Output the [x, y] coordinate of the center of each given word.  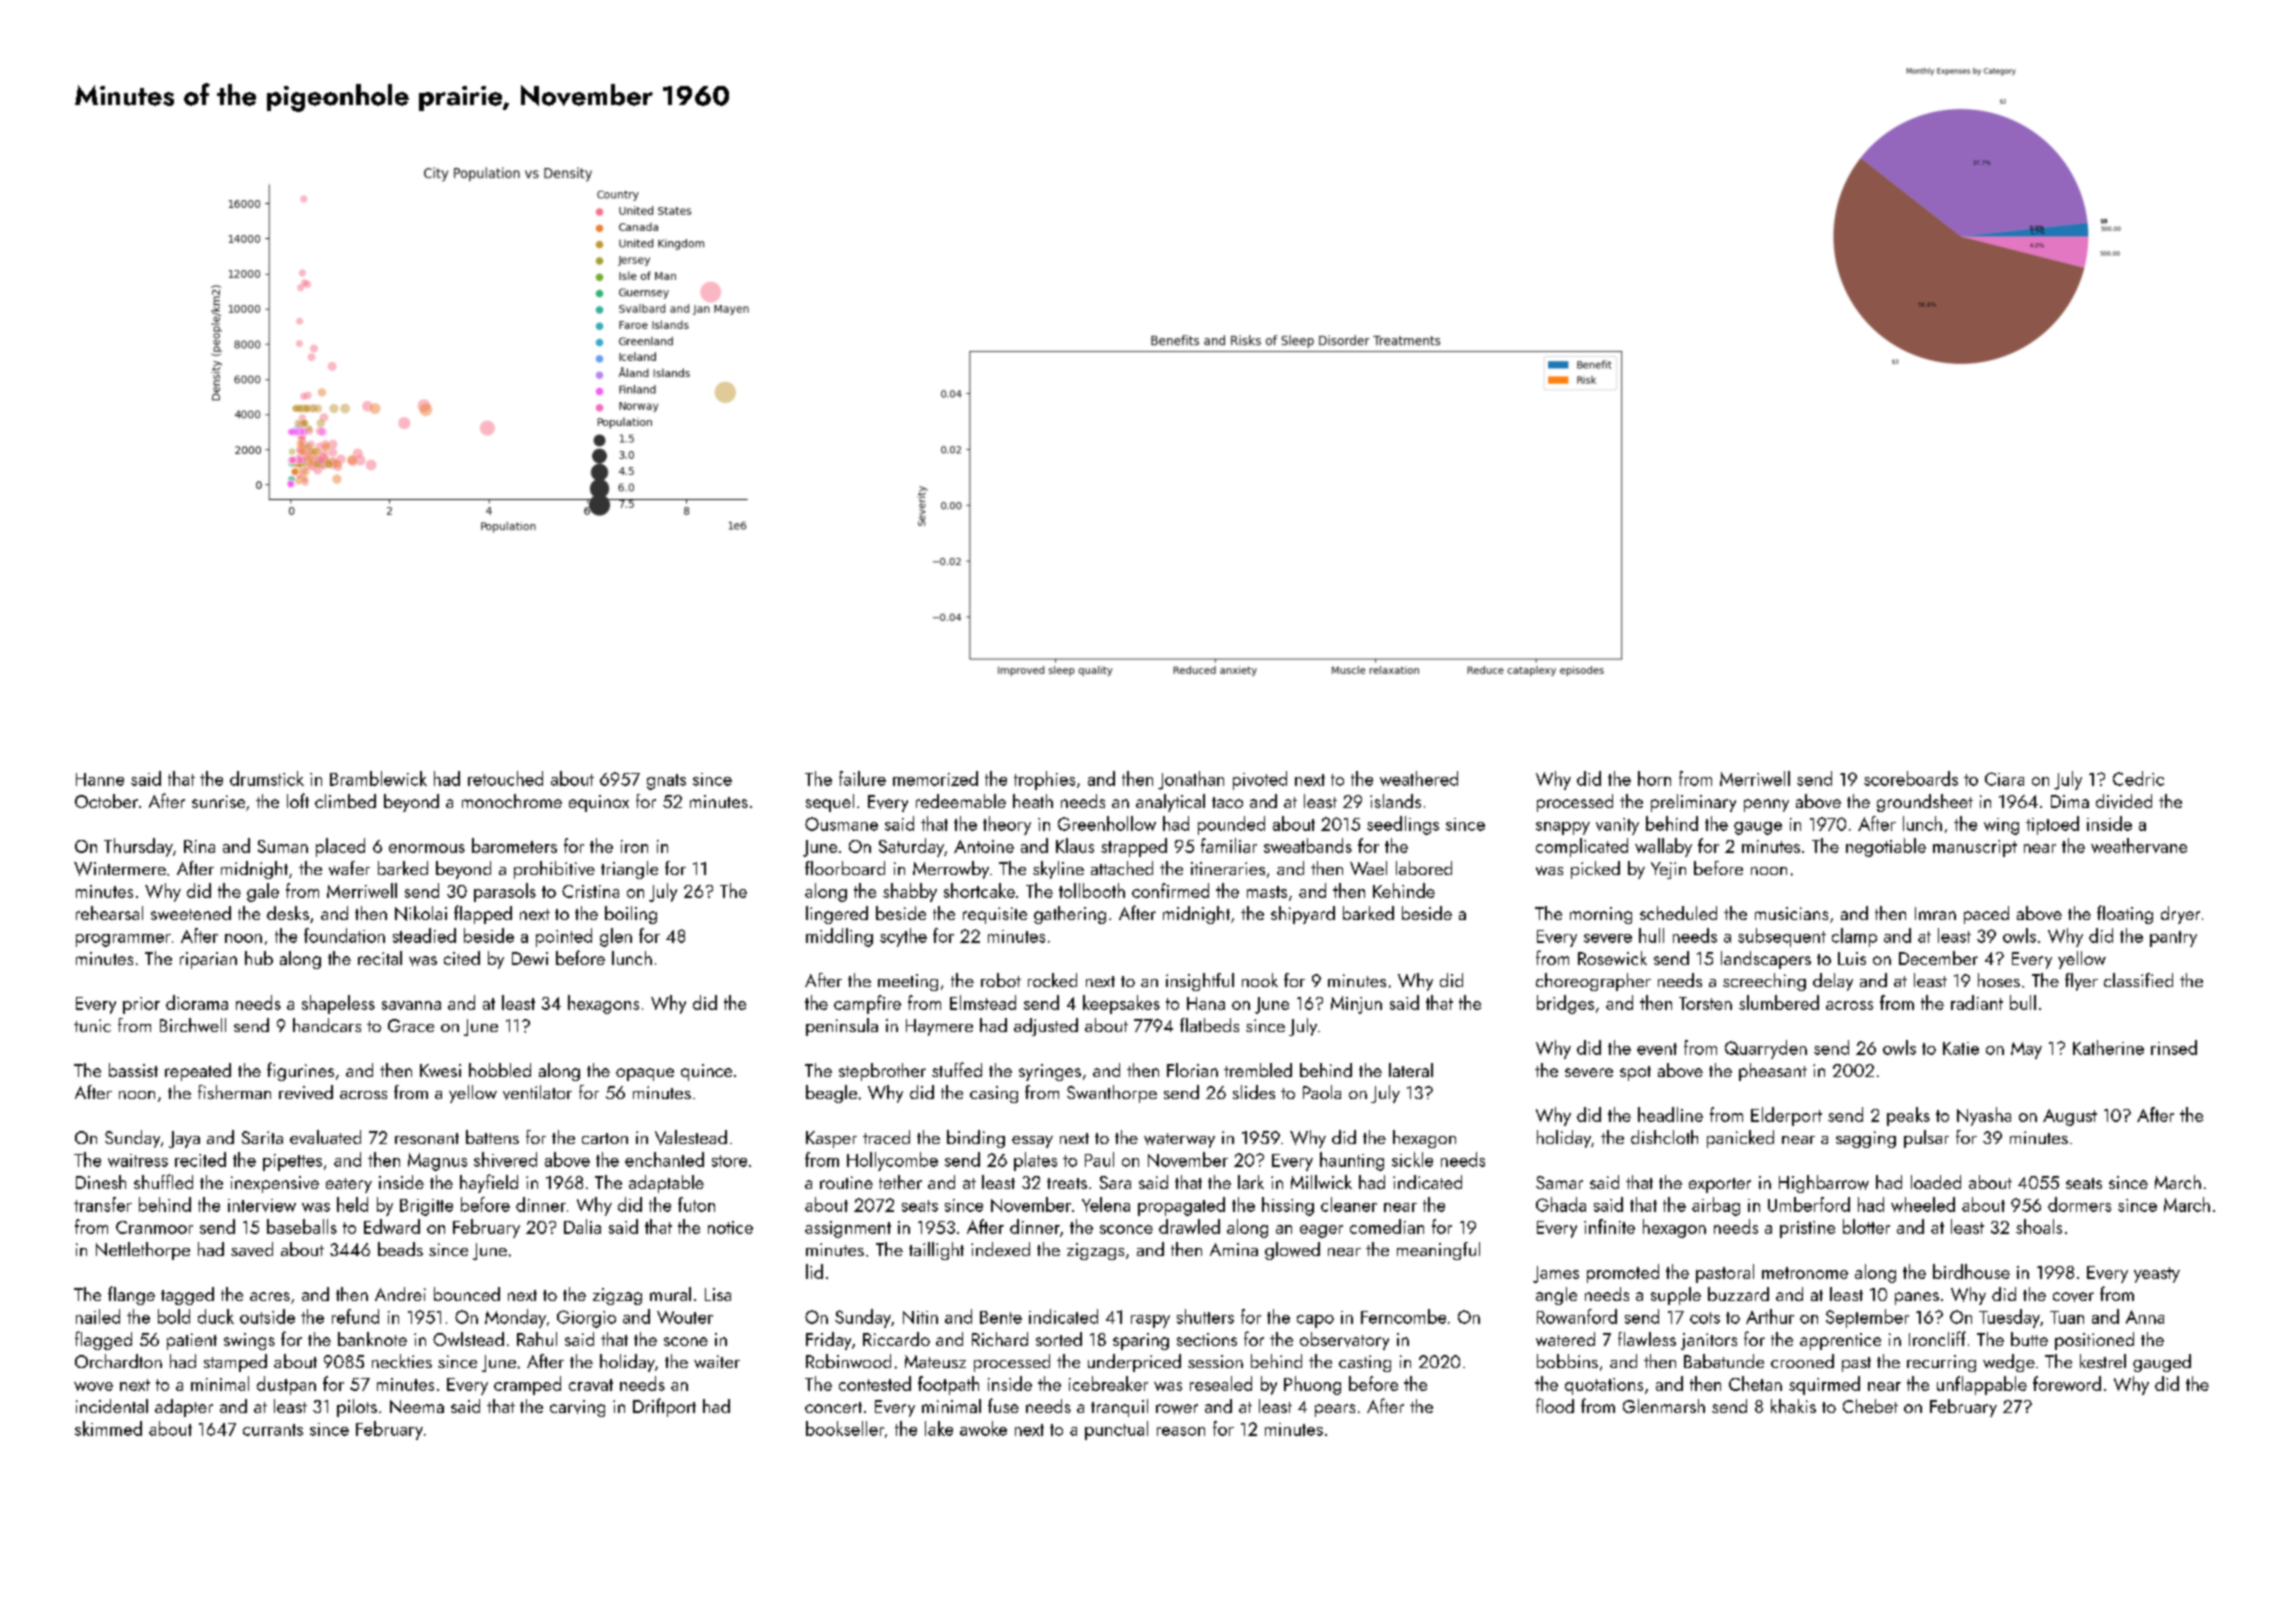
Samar [1559, 1182]
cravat [591, 1385]
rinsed [2174, 1047]
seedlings [1403, 825]
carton [605, 1138]
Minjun [1356, 1005]
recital [380, 958]
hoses [1999, 980]
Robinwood [848, 1361]
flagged [103, 1340]
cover [2073, 1297]
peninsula [842, 1027]
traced [886, 1137]
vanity [1617, 826]
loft [298, 800]
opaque [645, 1074]
